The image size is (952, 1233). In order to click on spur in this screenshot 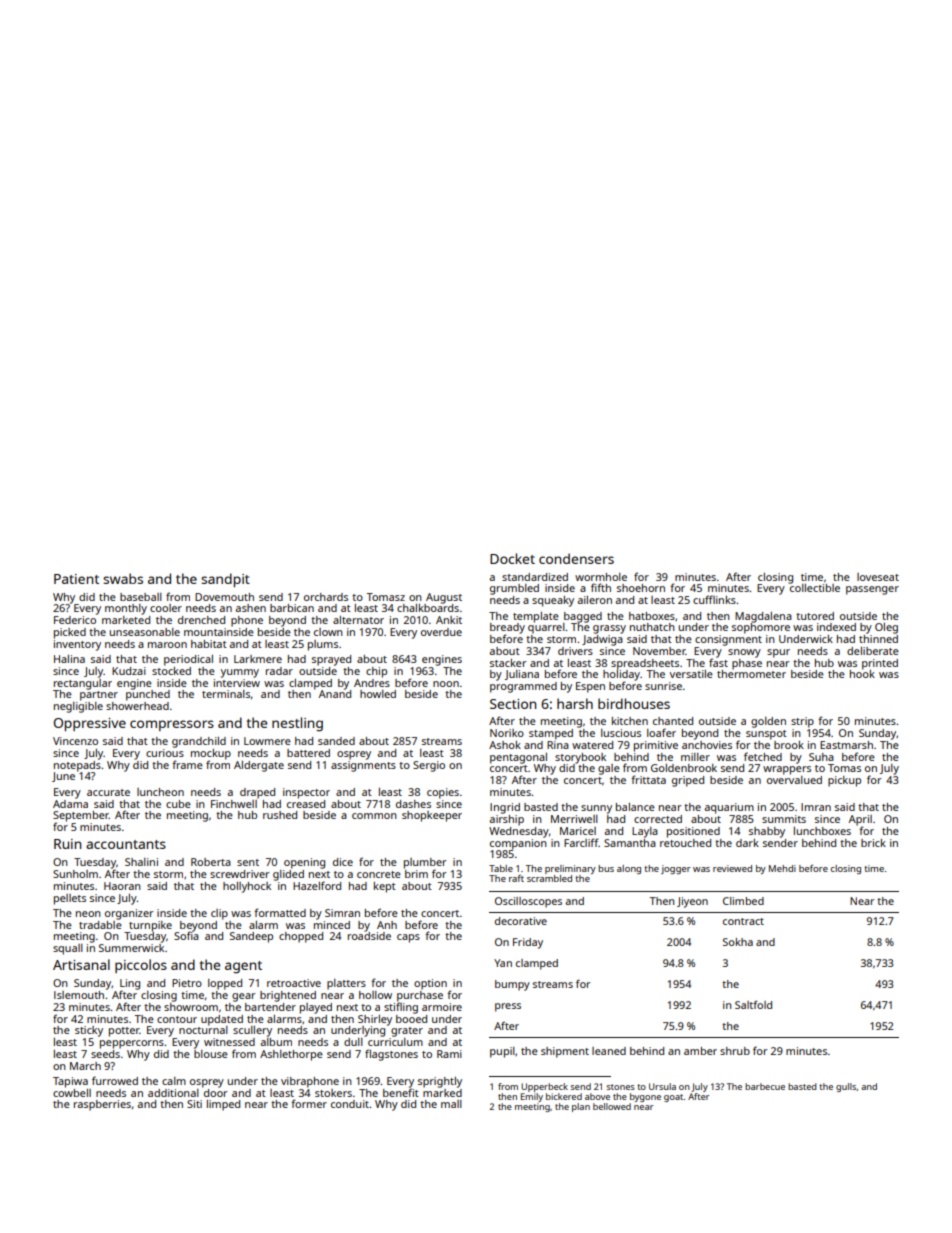, I will do `click(778, 653)`.
